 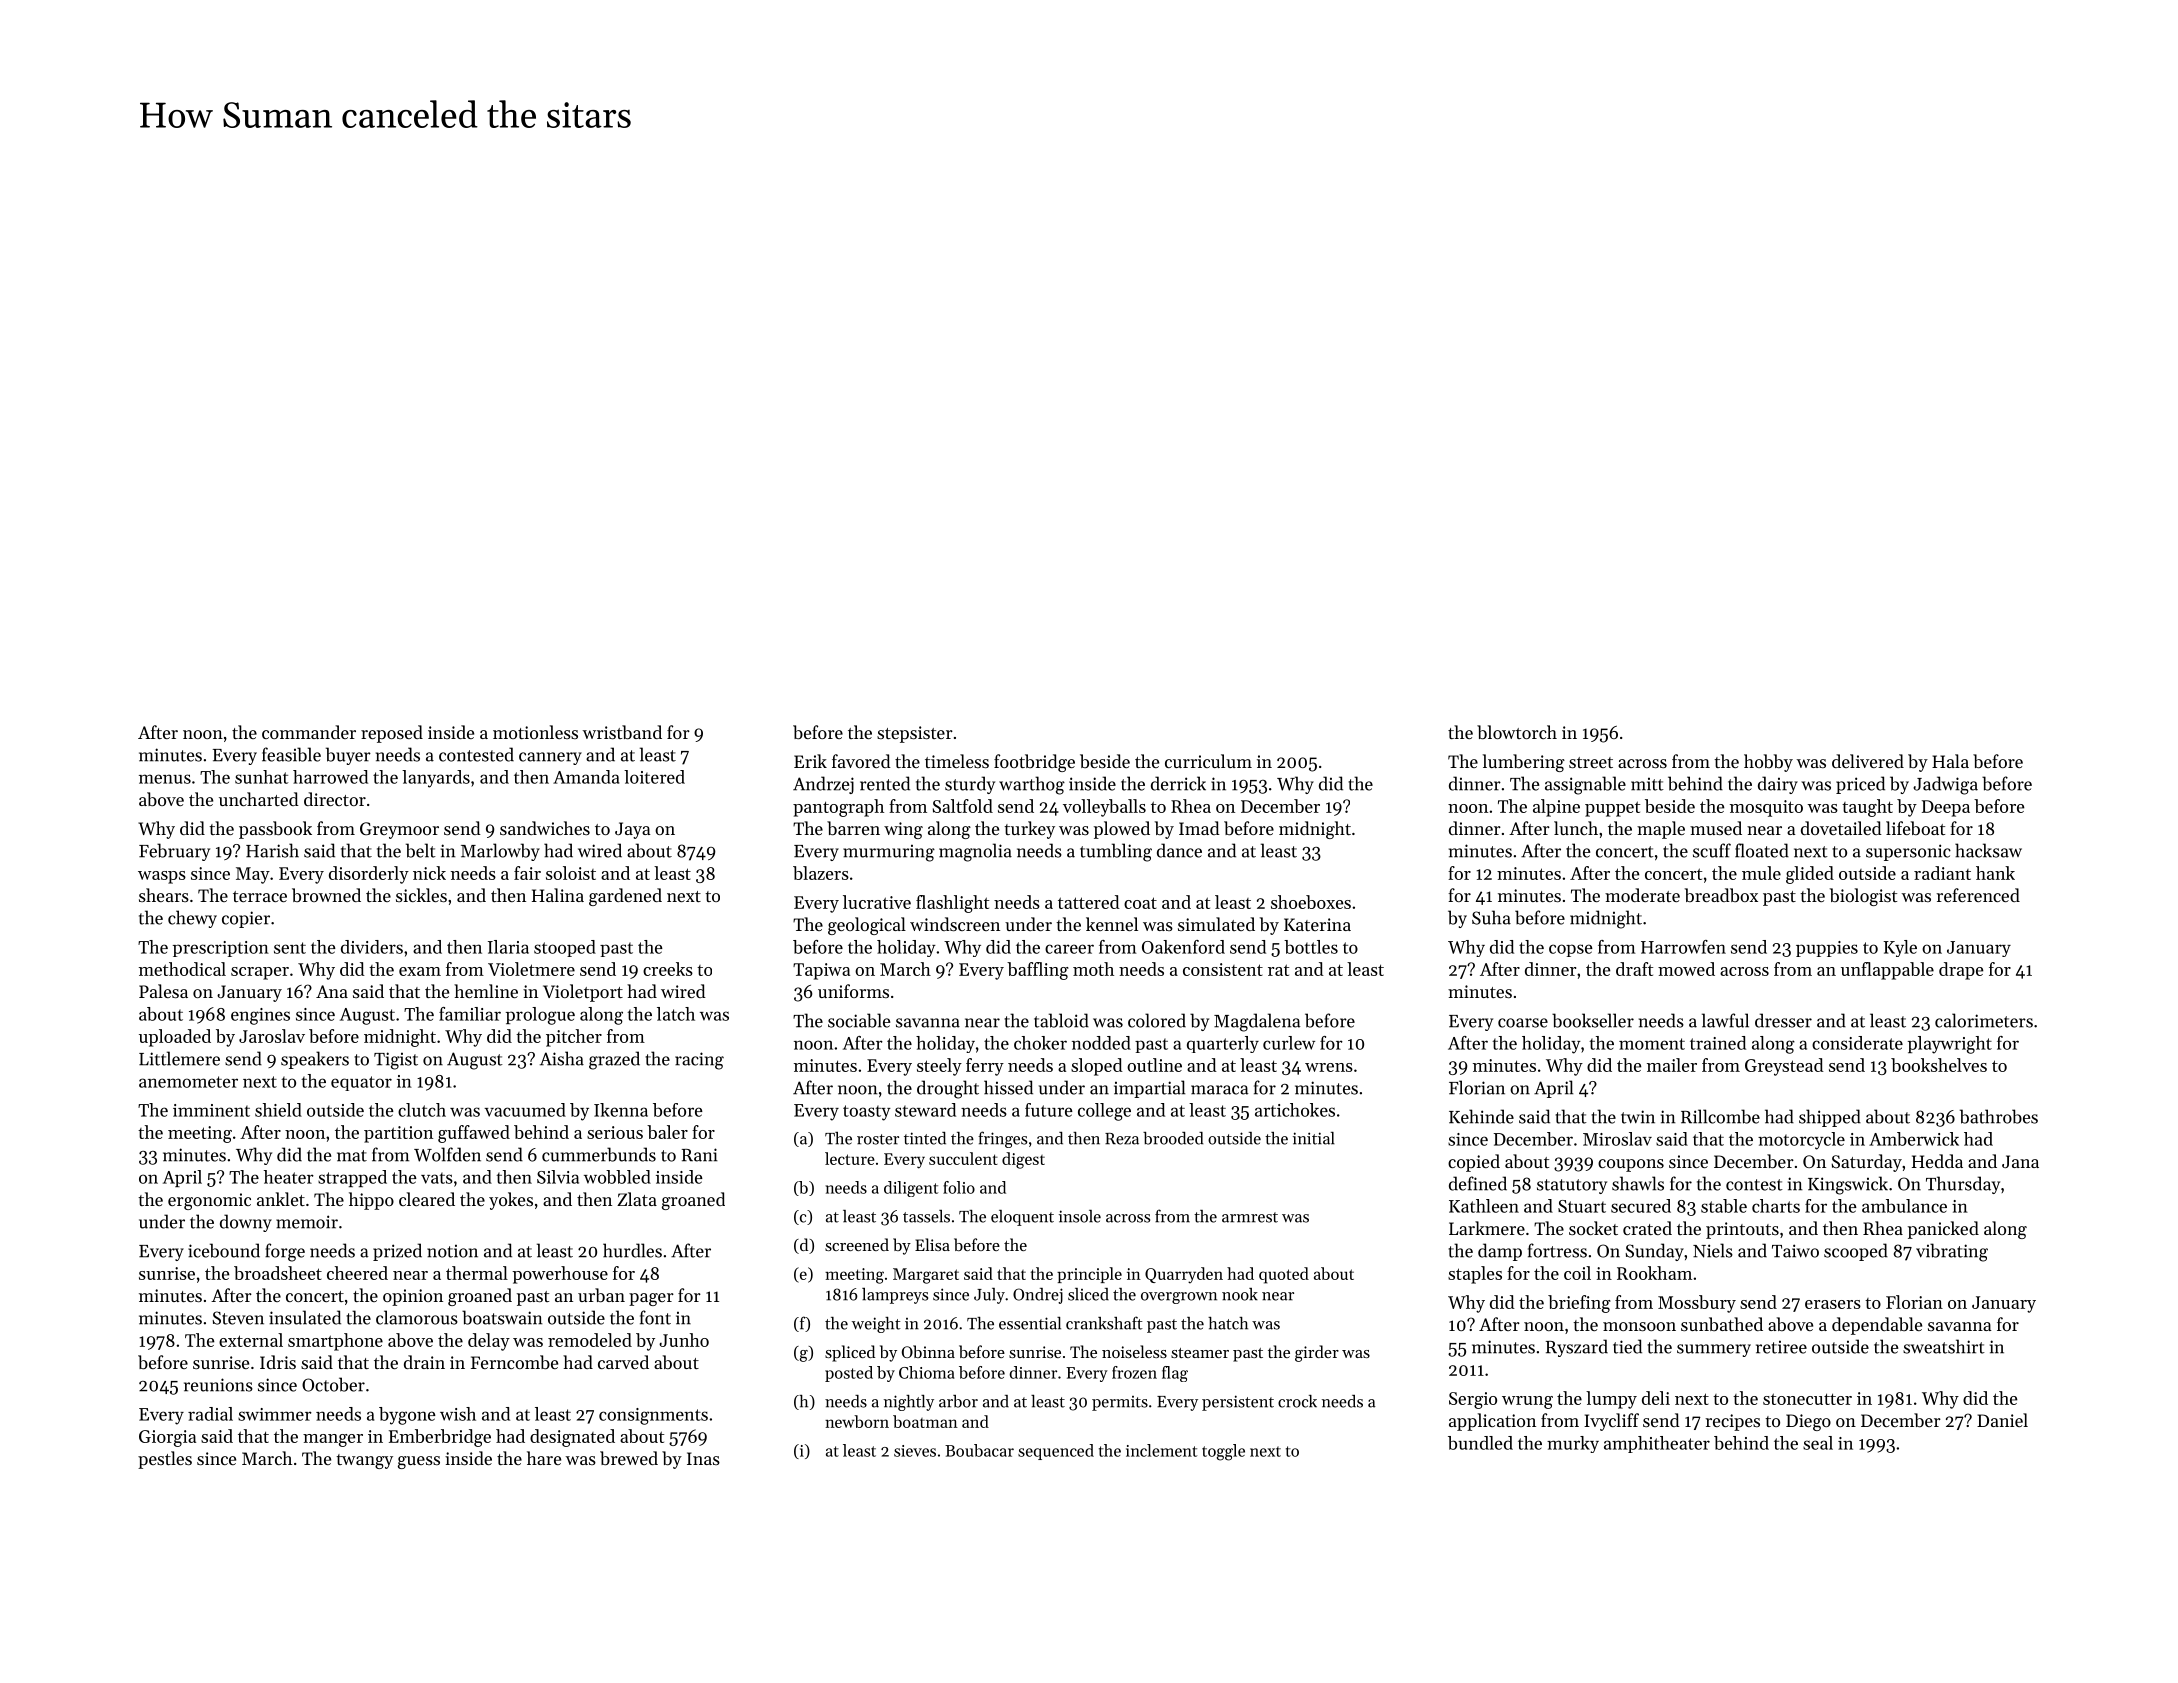 What do you see at coordinates (1937, 1161) in the image?
I see `Hedda` at bounding box center [1937, 1161].
